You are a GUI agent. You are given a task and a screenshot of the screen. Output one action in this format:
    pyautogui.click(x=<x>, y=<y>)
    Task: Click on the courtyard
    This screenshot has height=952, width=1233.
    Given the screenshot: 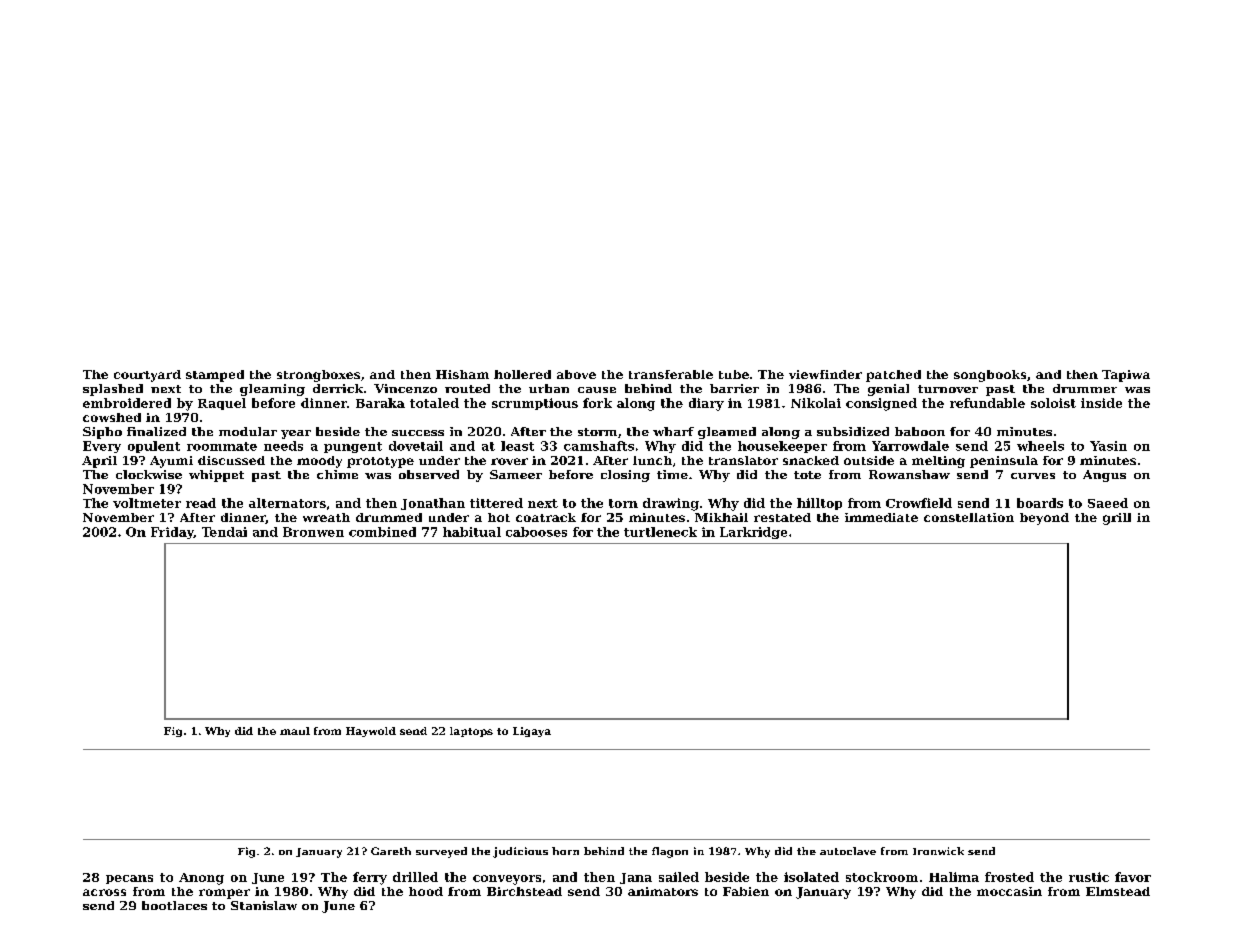 What is the action you would take?
    pyautogui.click(x=147, y=376)
